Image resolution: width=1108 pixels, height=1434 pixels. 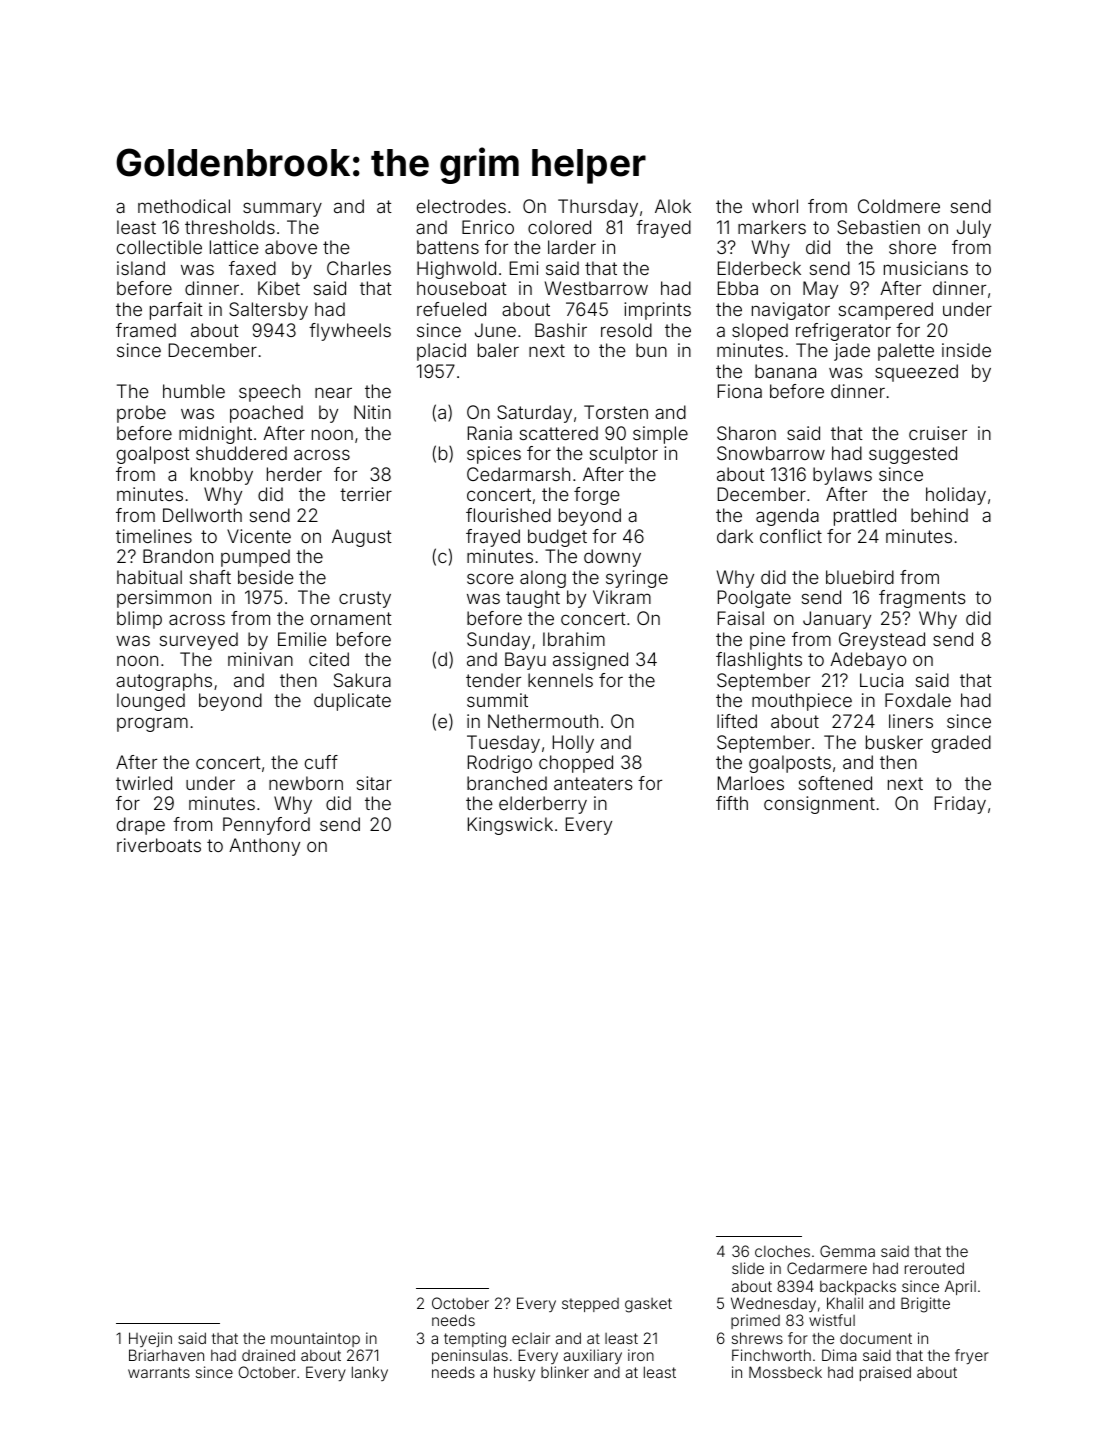 I want to click on graded, so click(x=961, y=744).
